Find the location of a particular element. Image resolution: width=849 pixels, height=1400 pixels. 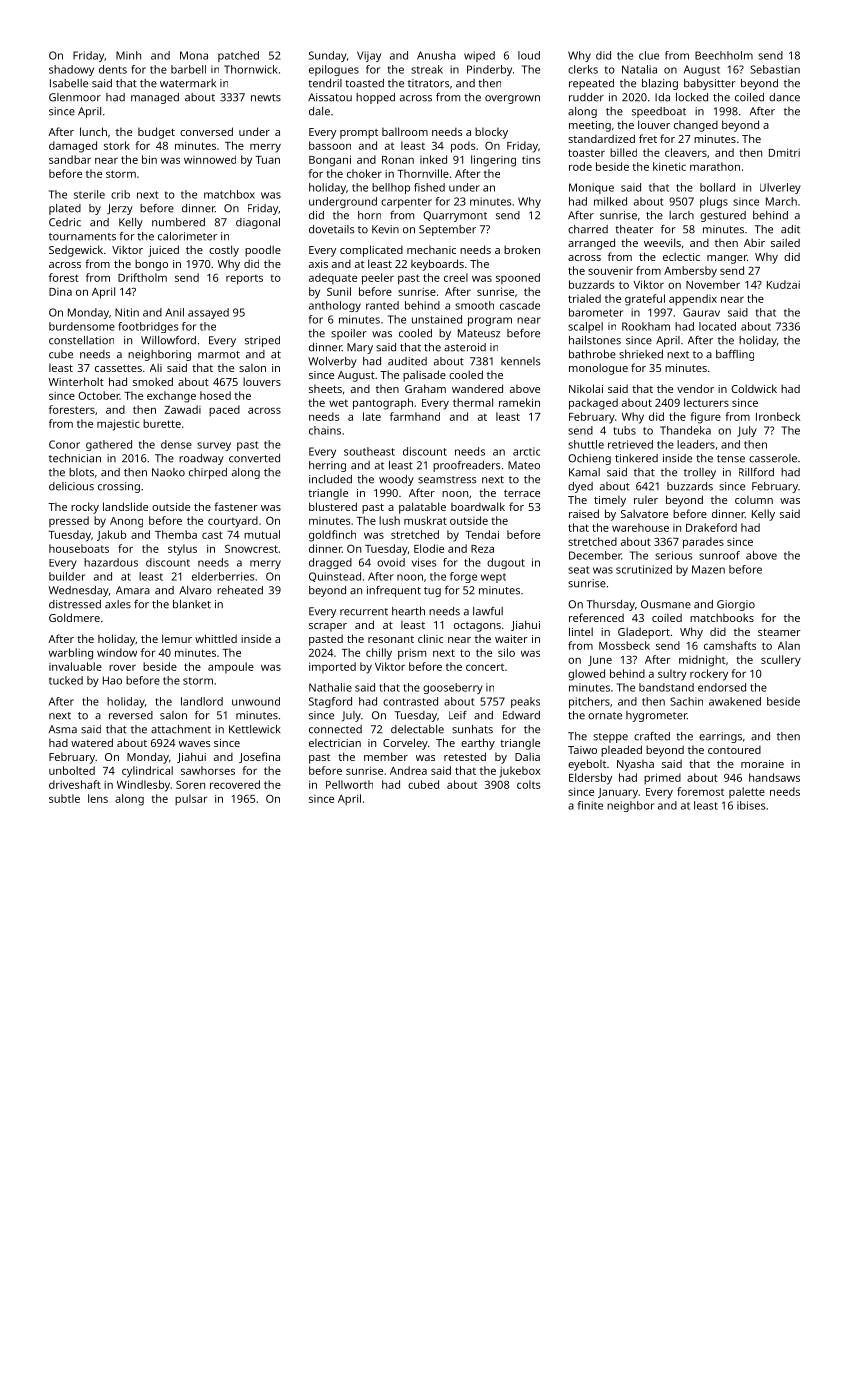

vendor is located at coordinates (695, 388).
